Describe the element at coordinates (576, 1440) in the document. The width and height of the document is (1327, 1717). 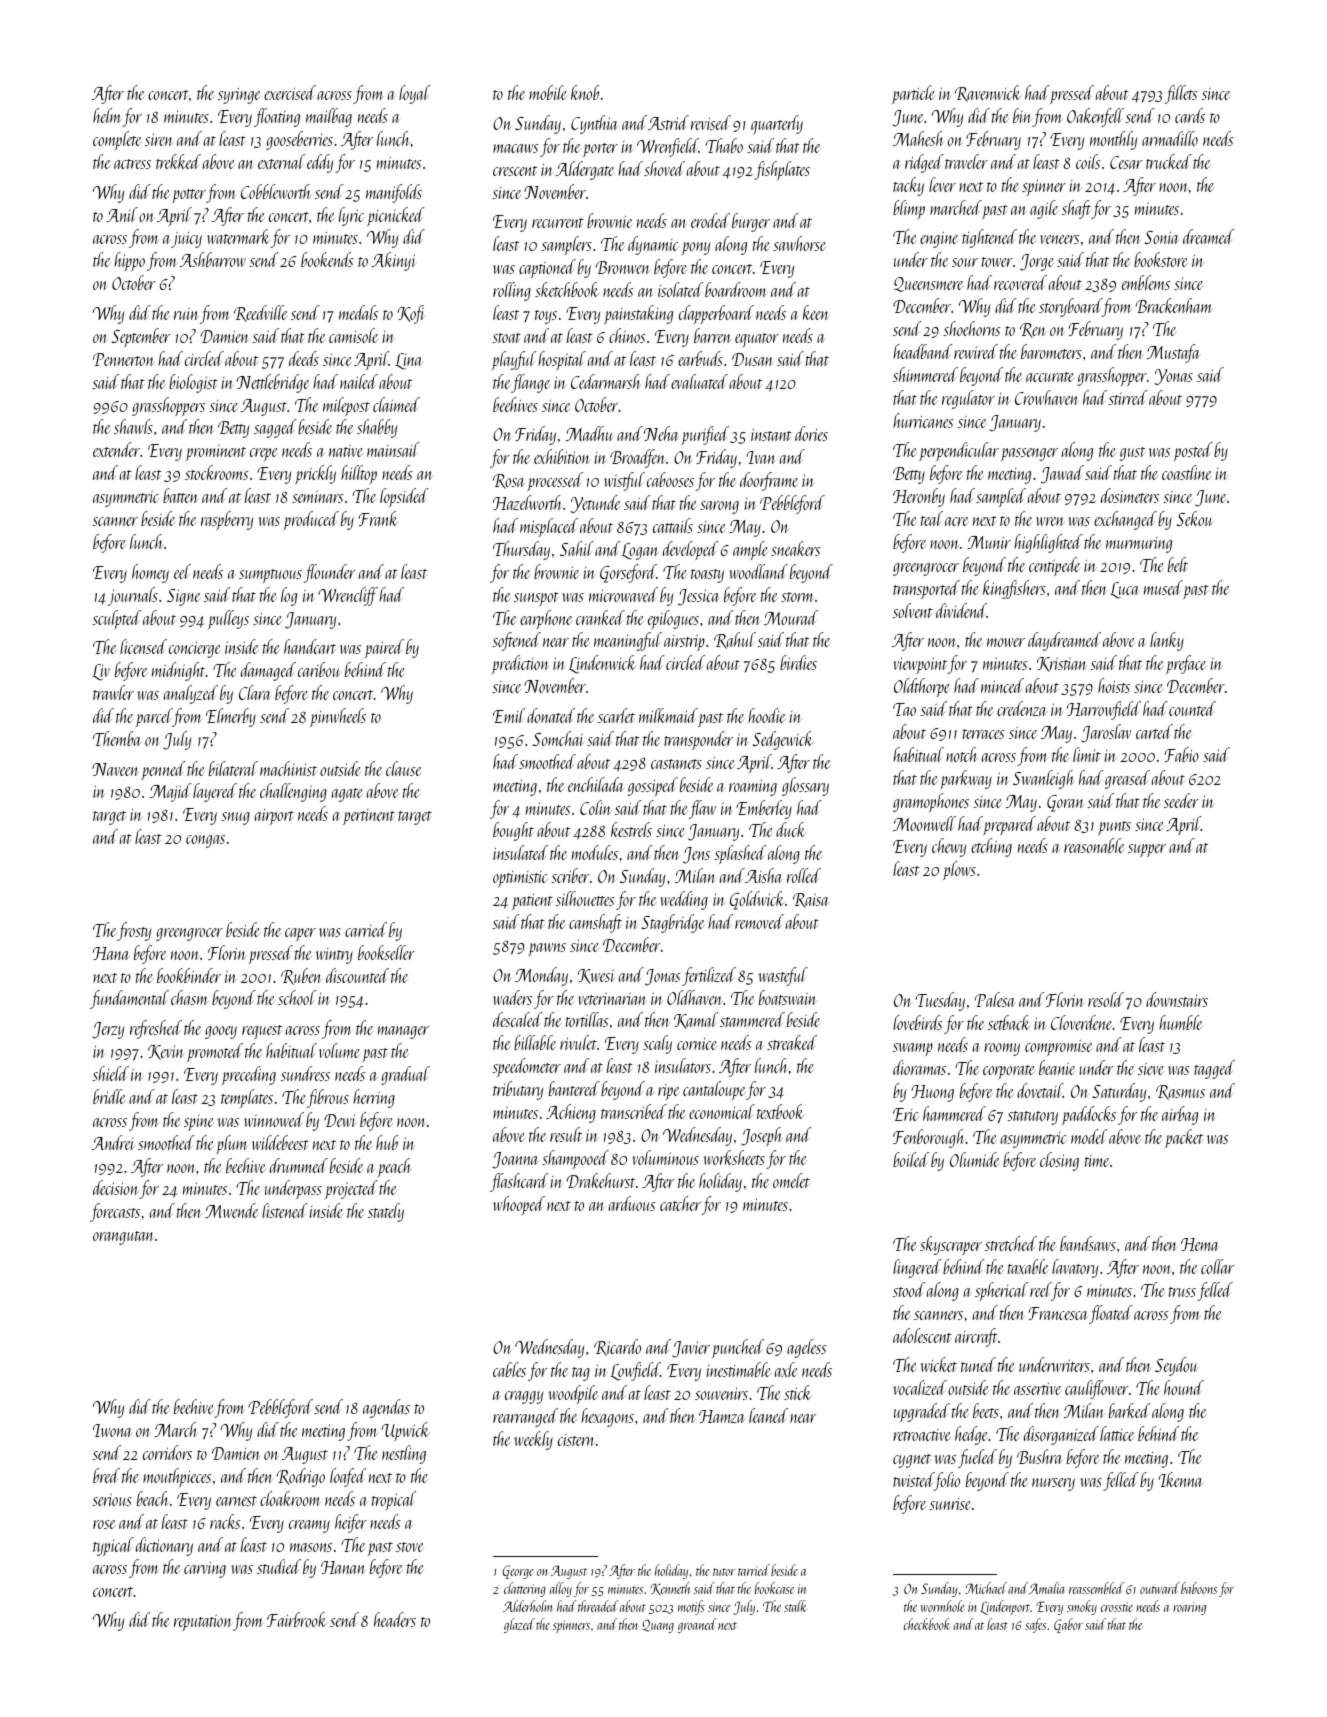
I see `cistern` at that location.
